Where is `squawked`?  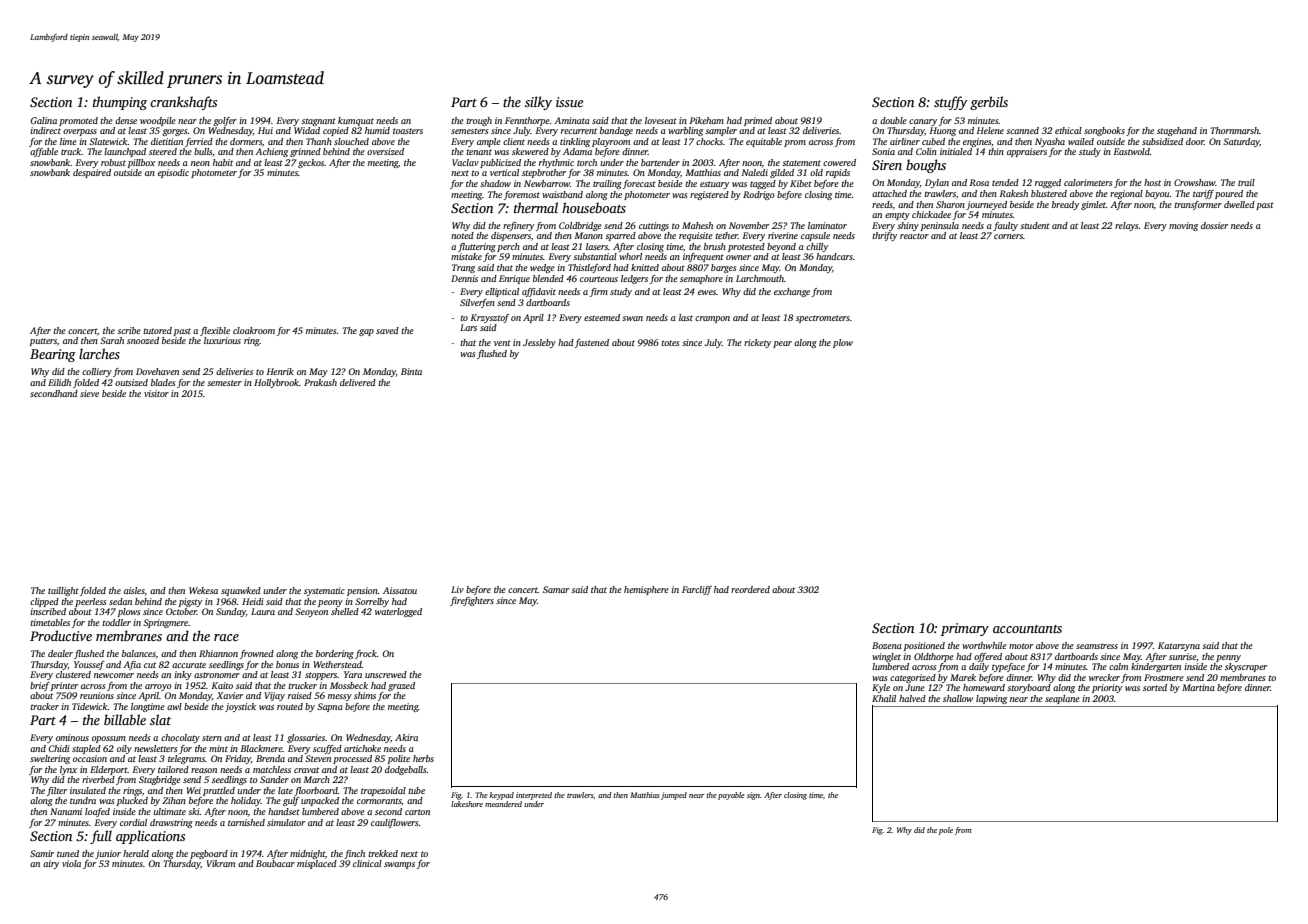 squawked is located at coordinates (241, 591).
